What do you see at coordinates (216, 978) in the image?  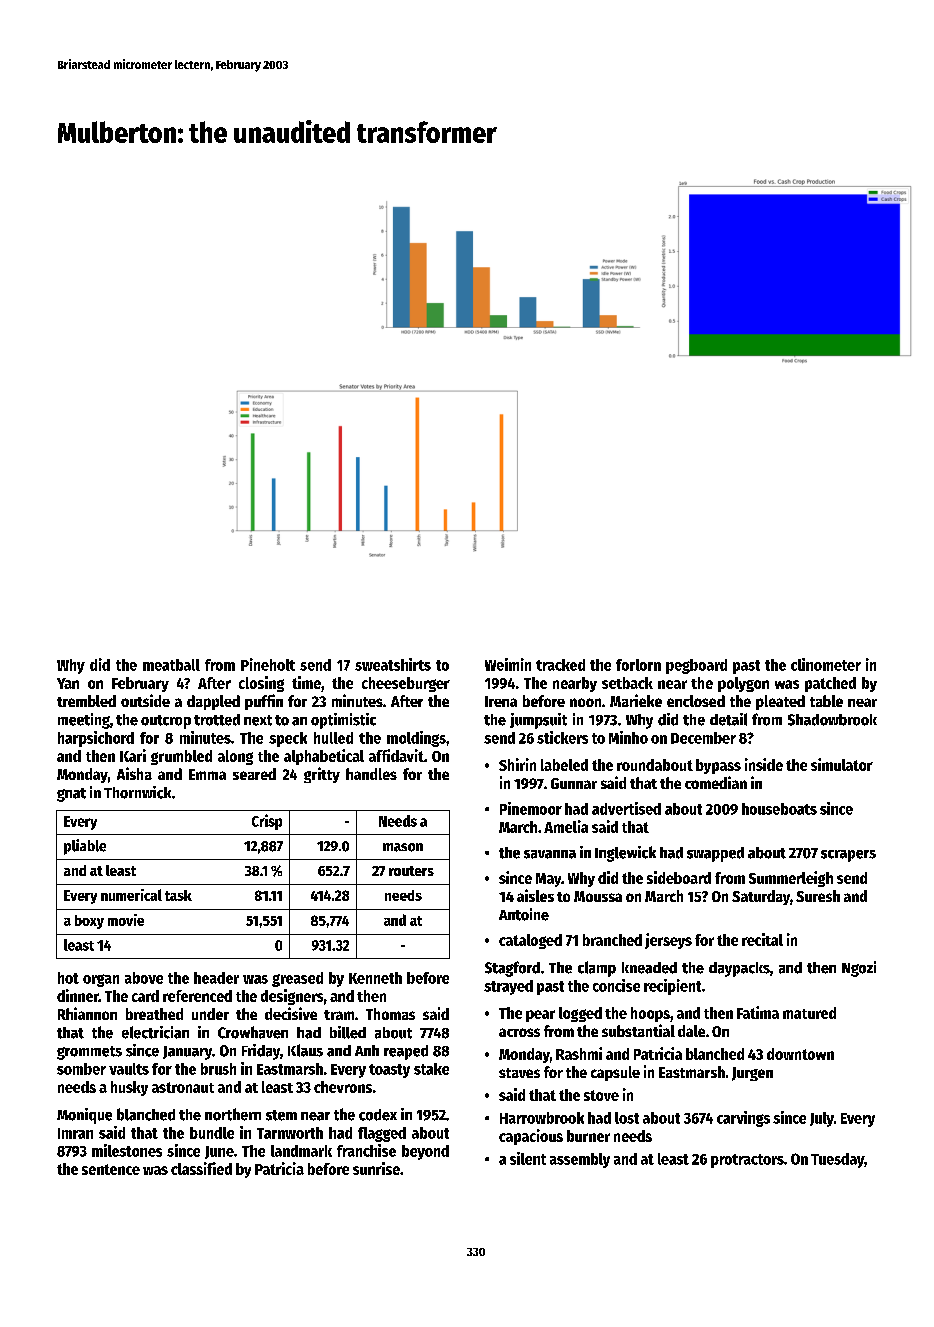 I see `header` at bounding box center [216, 978].
